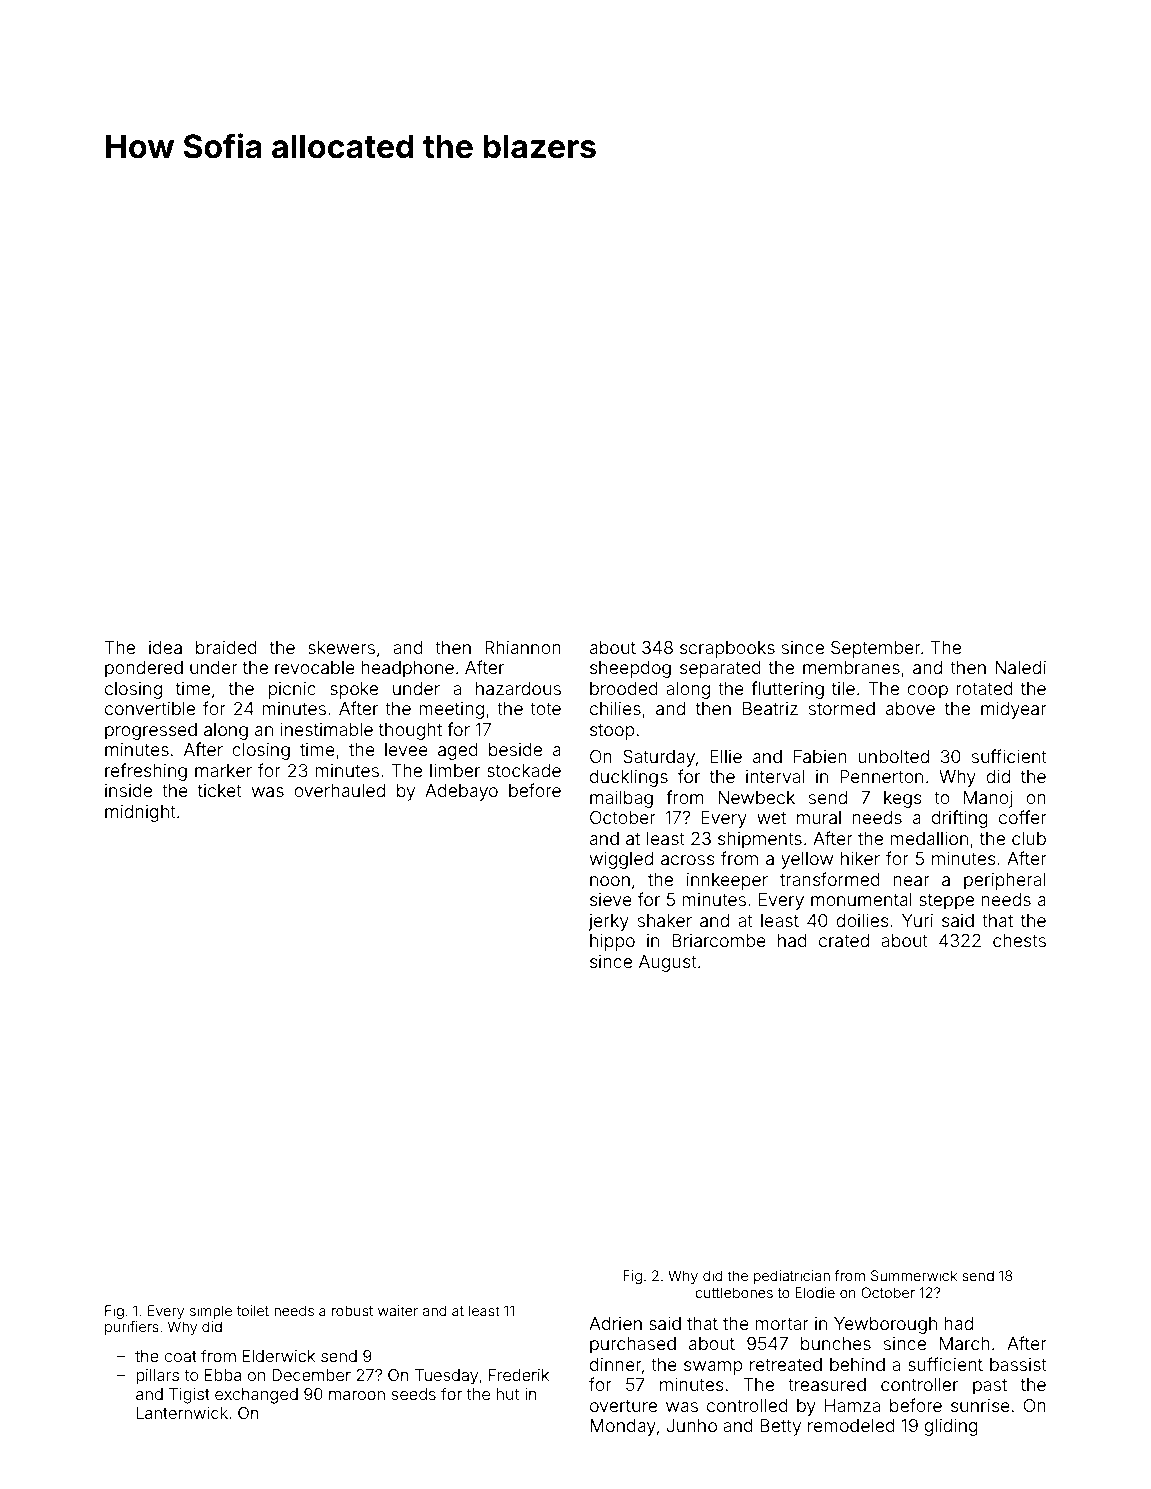  Describe the element at coordinates (354, 690) in the screenshot. I see `spoke` at that location.
